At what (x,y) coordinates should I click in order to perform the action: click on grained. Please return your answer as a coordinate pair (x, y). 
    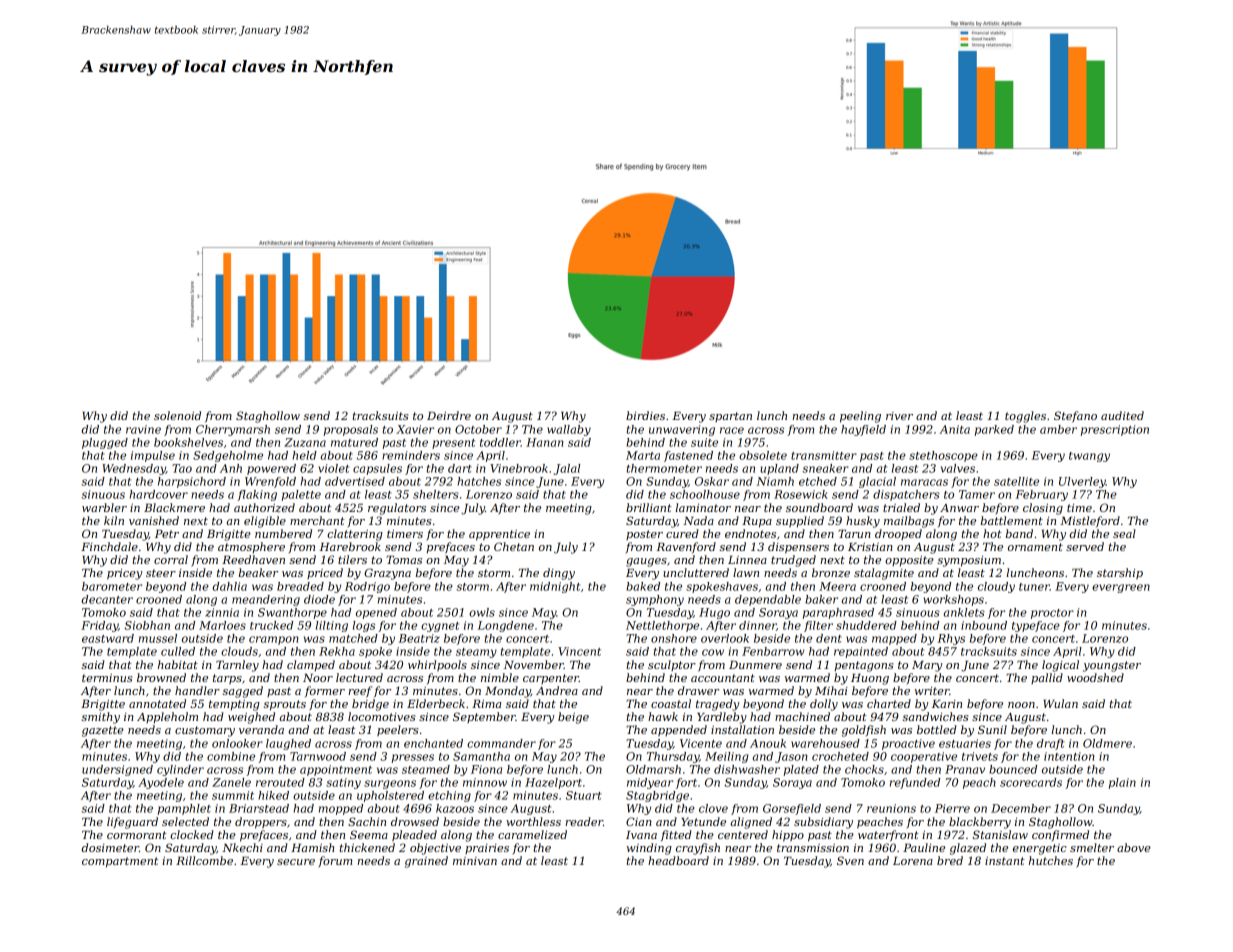
    Looking at the image, I should click on (426, 862).
